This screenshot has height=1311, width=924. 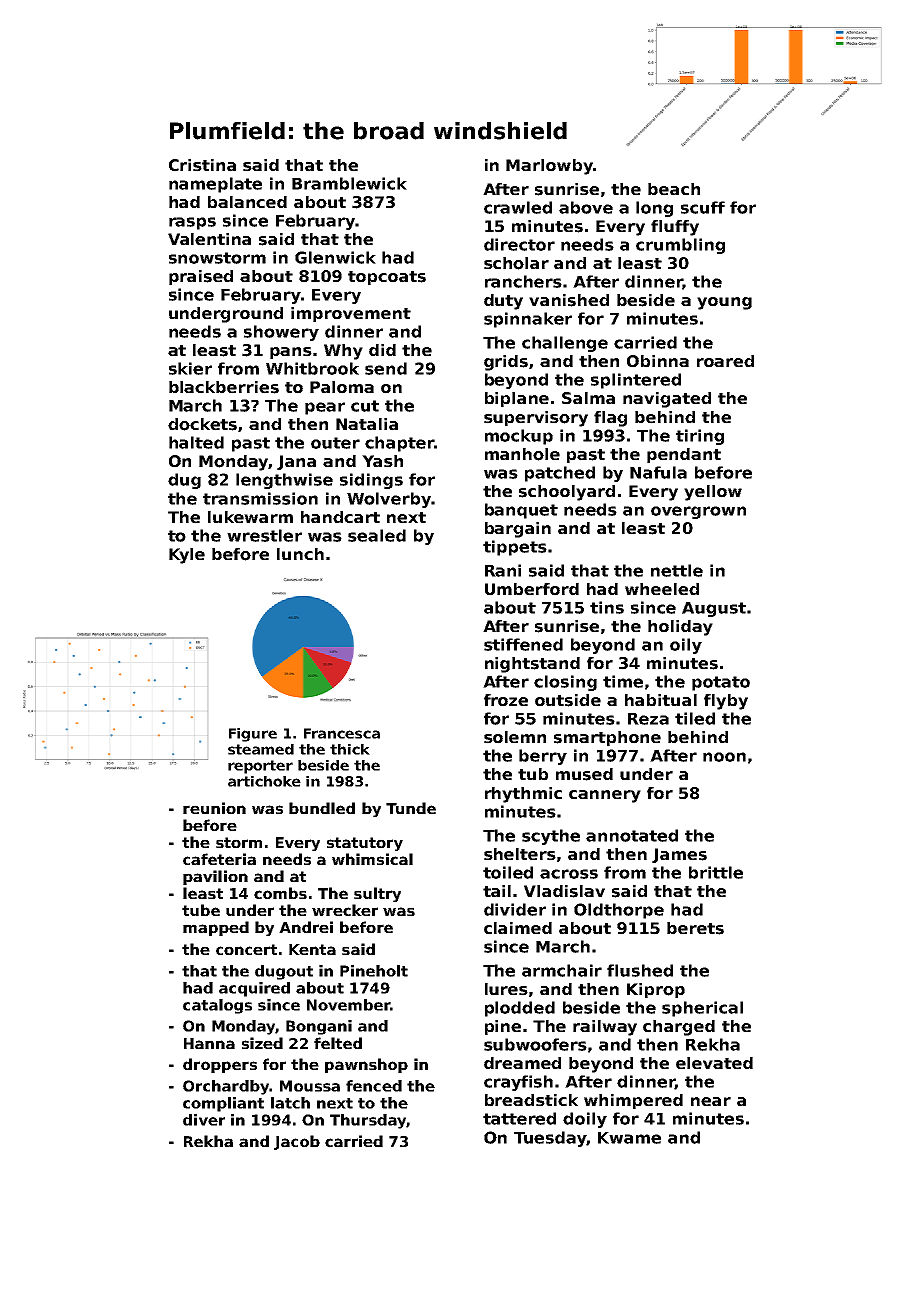 I want to click on crawled, so click(x=518, y=207).
